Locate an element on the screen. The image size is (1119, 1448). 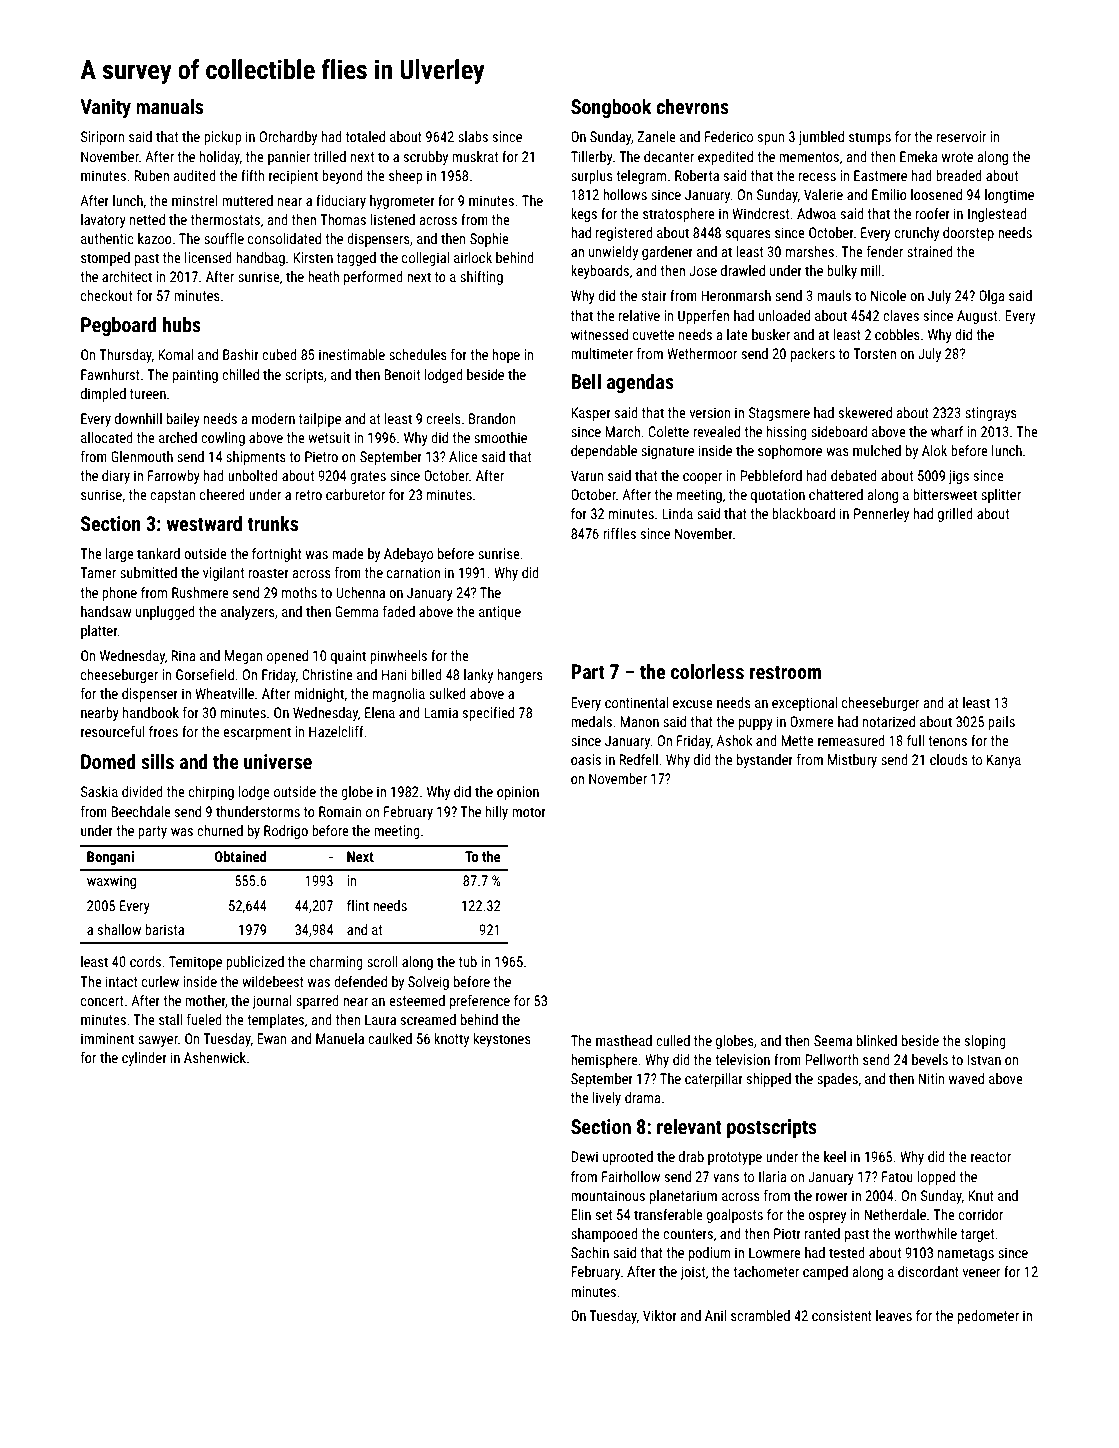
reservoir is located at coordinates (961, 136).
